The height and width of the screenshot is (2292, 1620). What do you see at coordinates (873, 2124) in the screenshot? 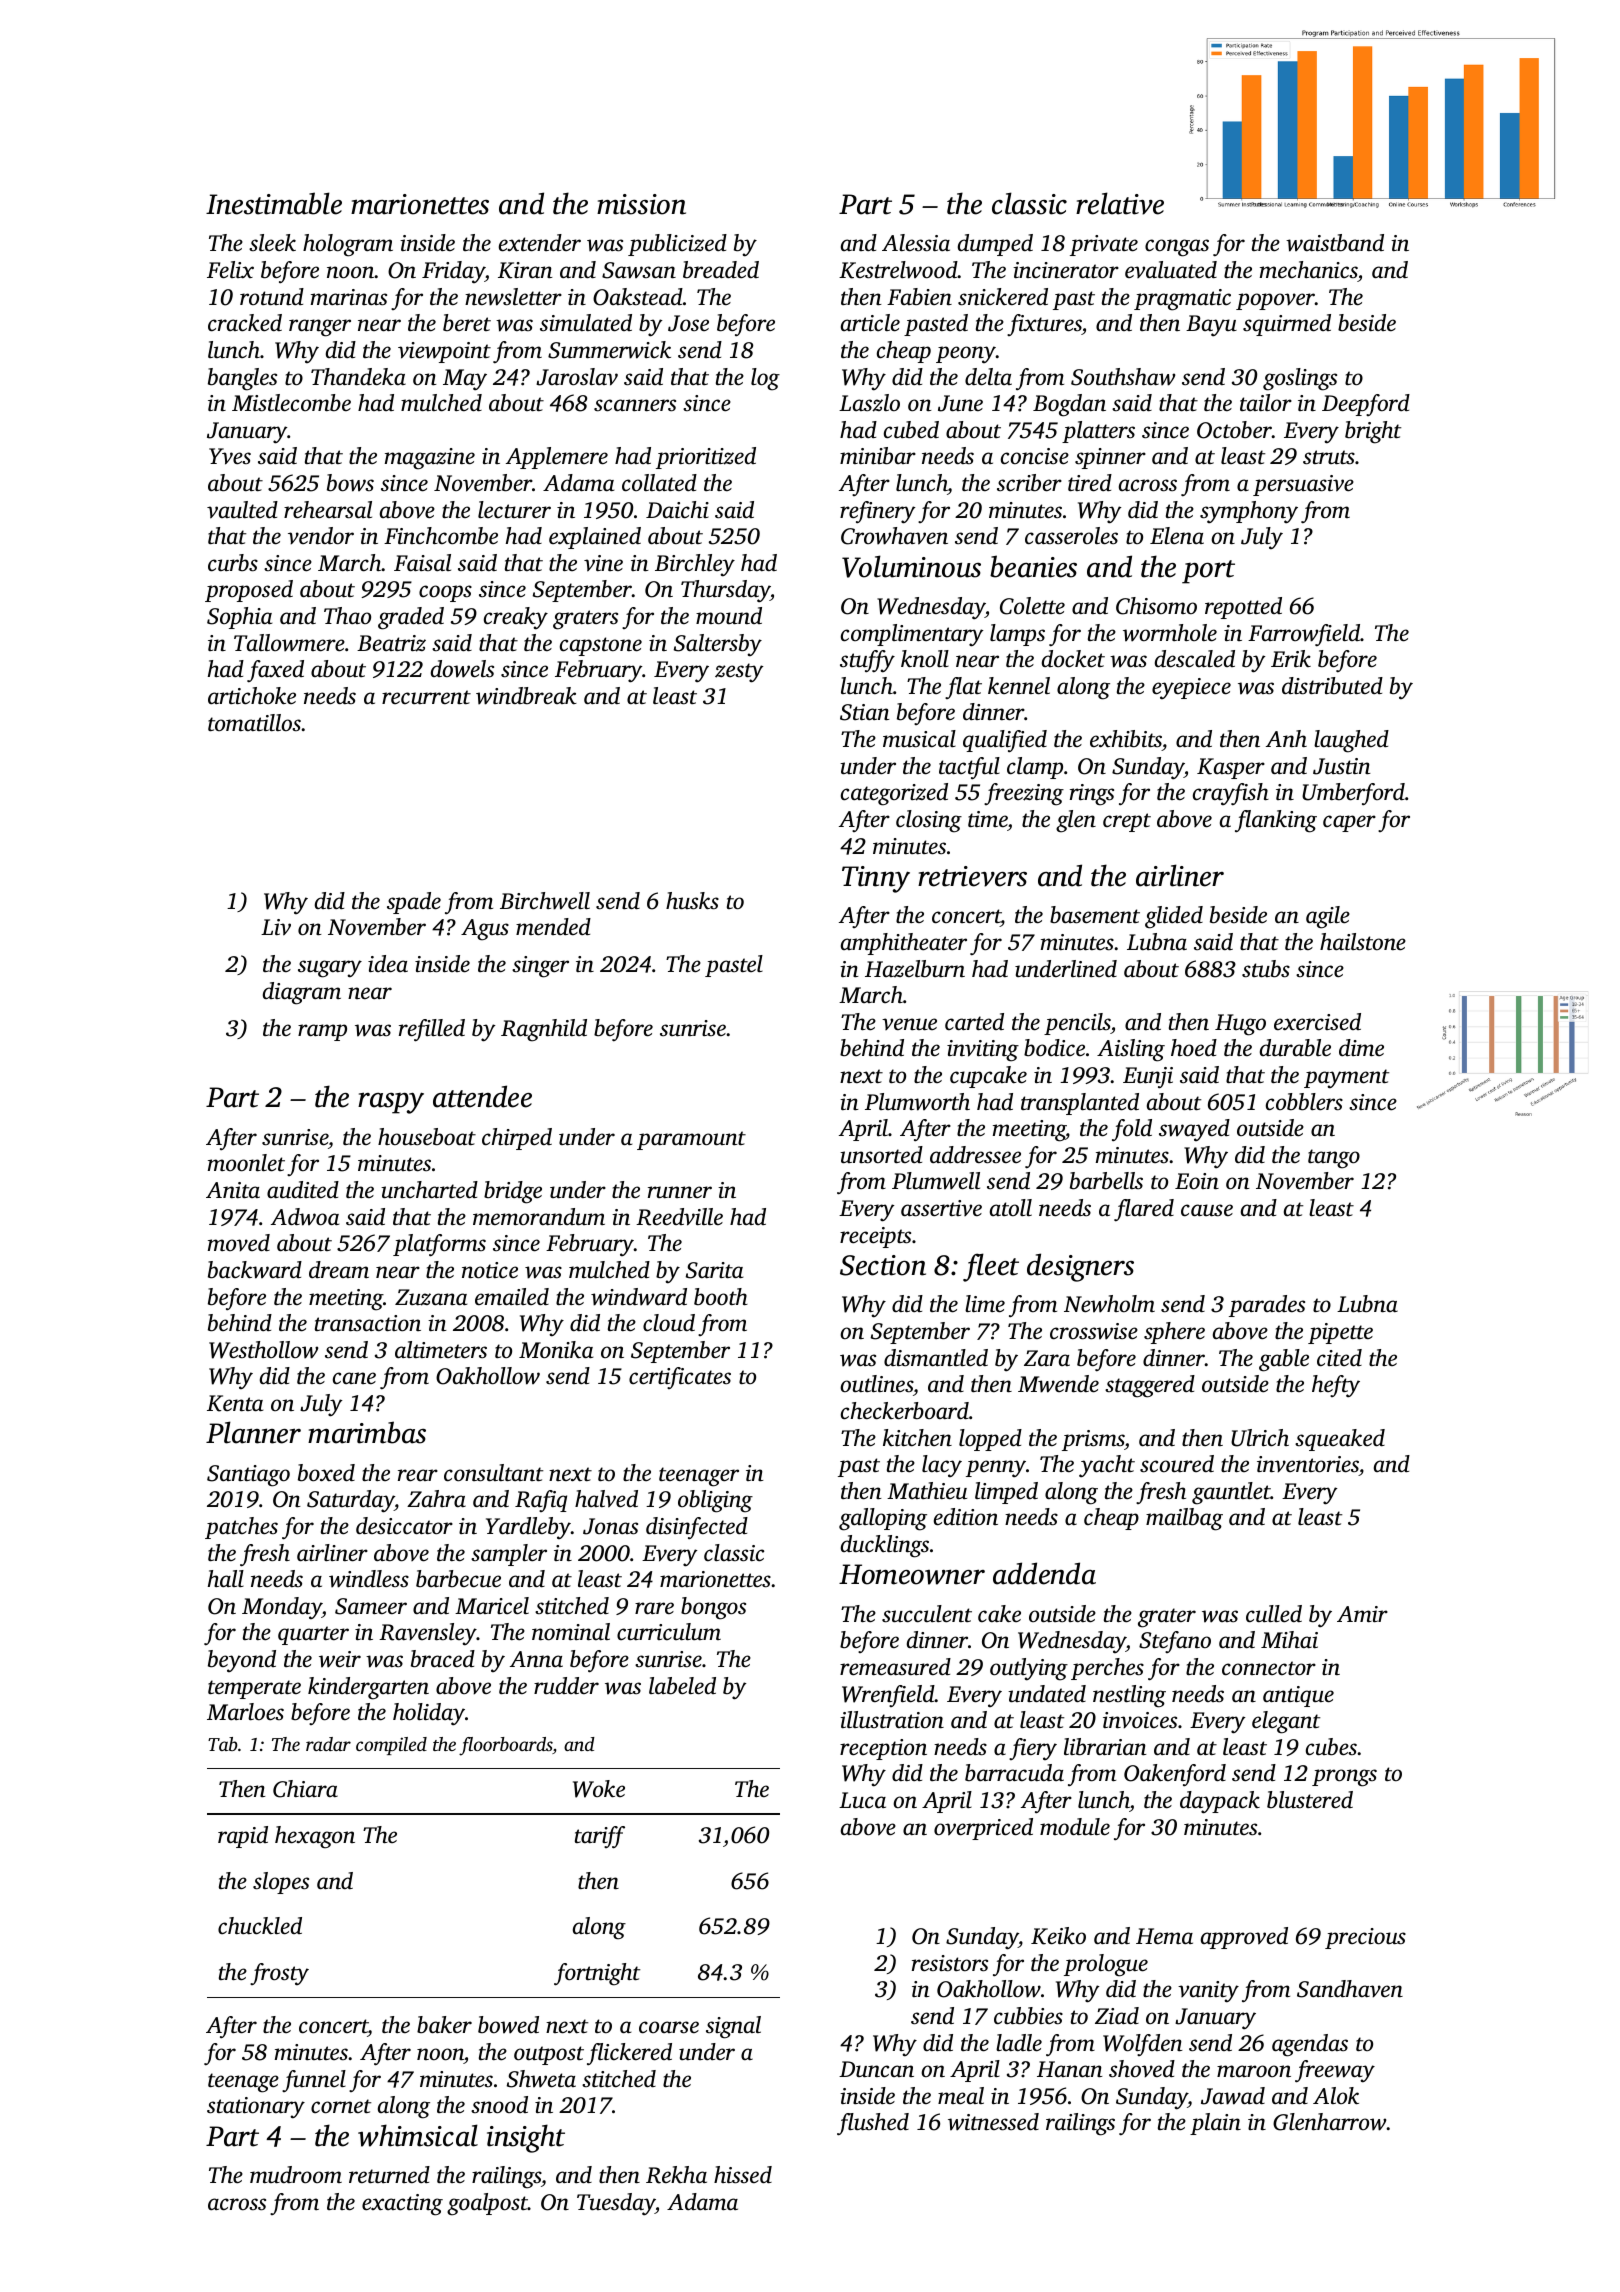
I see `flushed` at bounding box center [873, 2124].
